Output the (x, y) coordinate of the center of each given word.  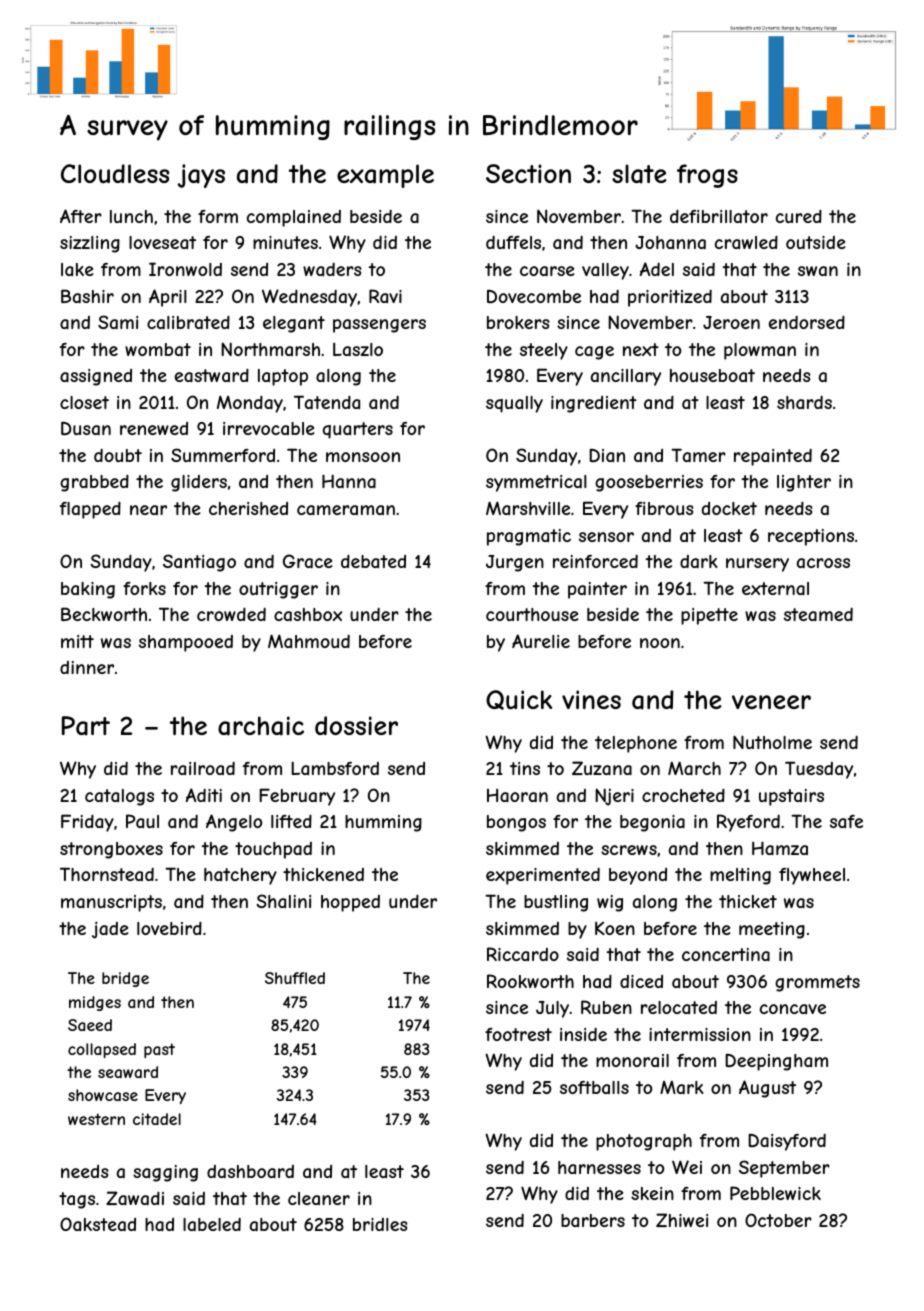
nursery (757, 565)
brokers (518, 322)
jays (201, 176)
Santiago (199, 563)
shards (804, 402)
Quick (519, 700)
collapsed (102, 1050)
